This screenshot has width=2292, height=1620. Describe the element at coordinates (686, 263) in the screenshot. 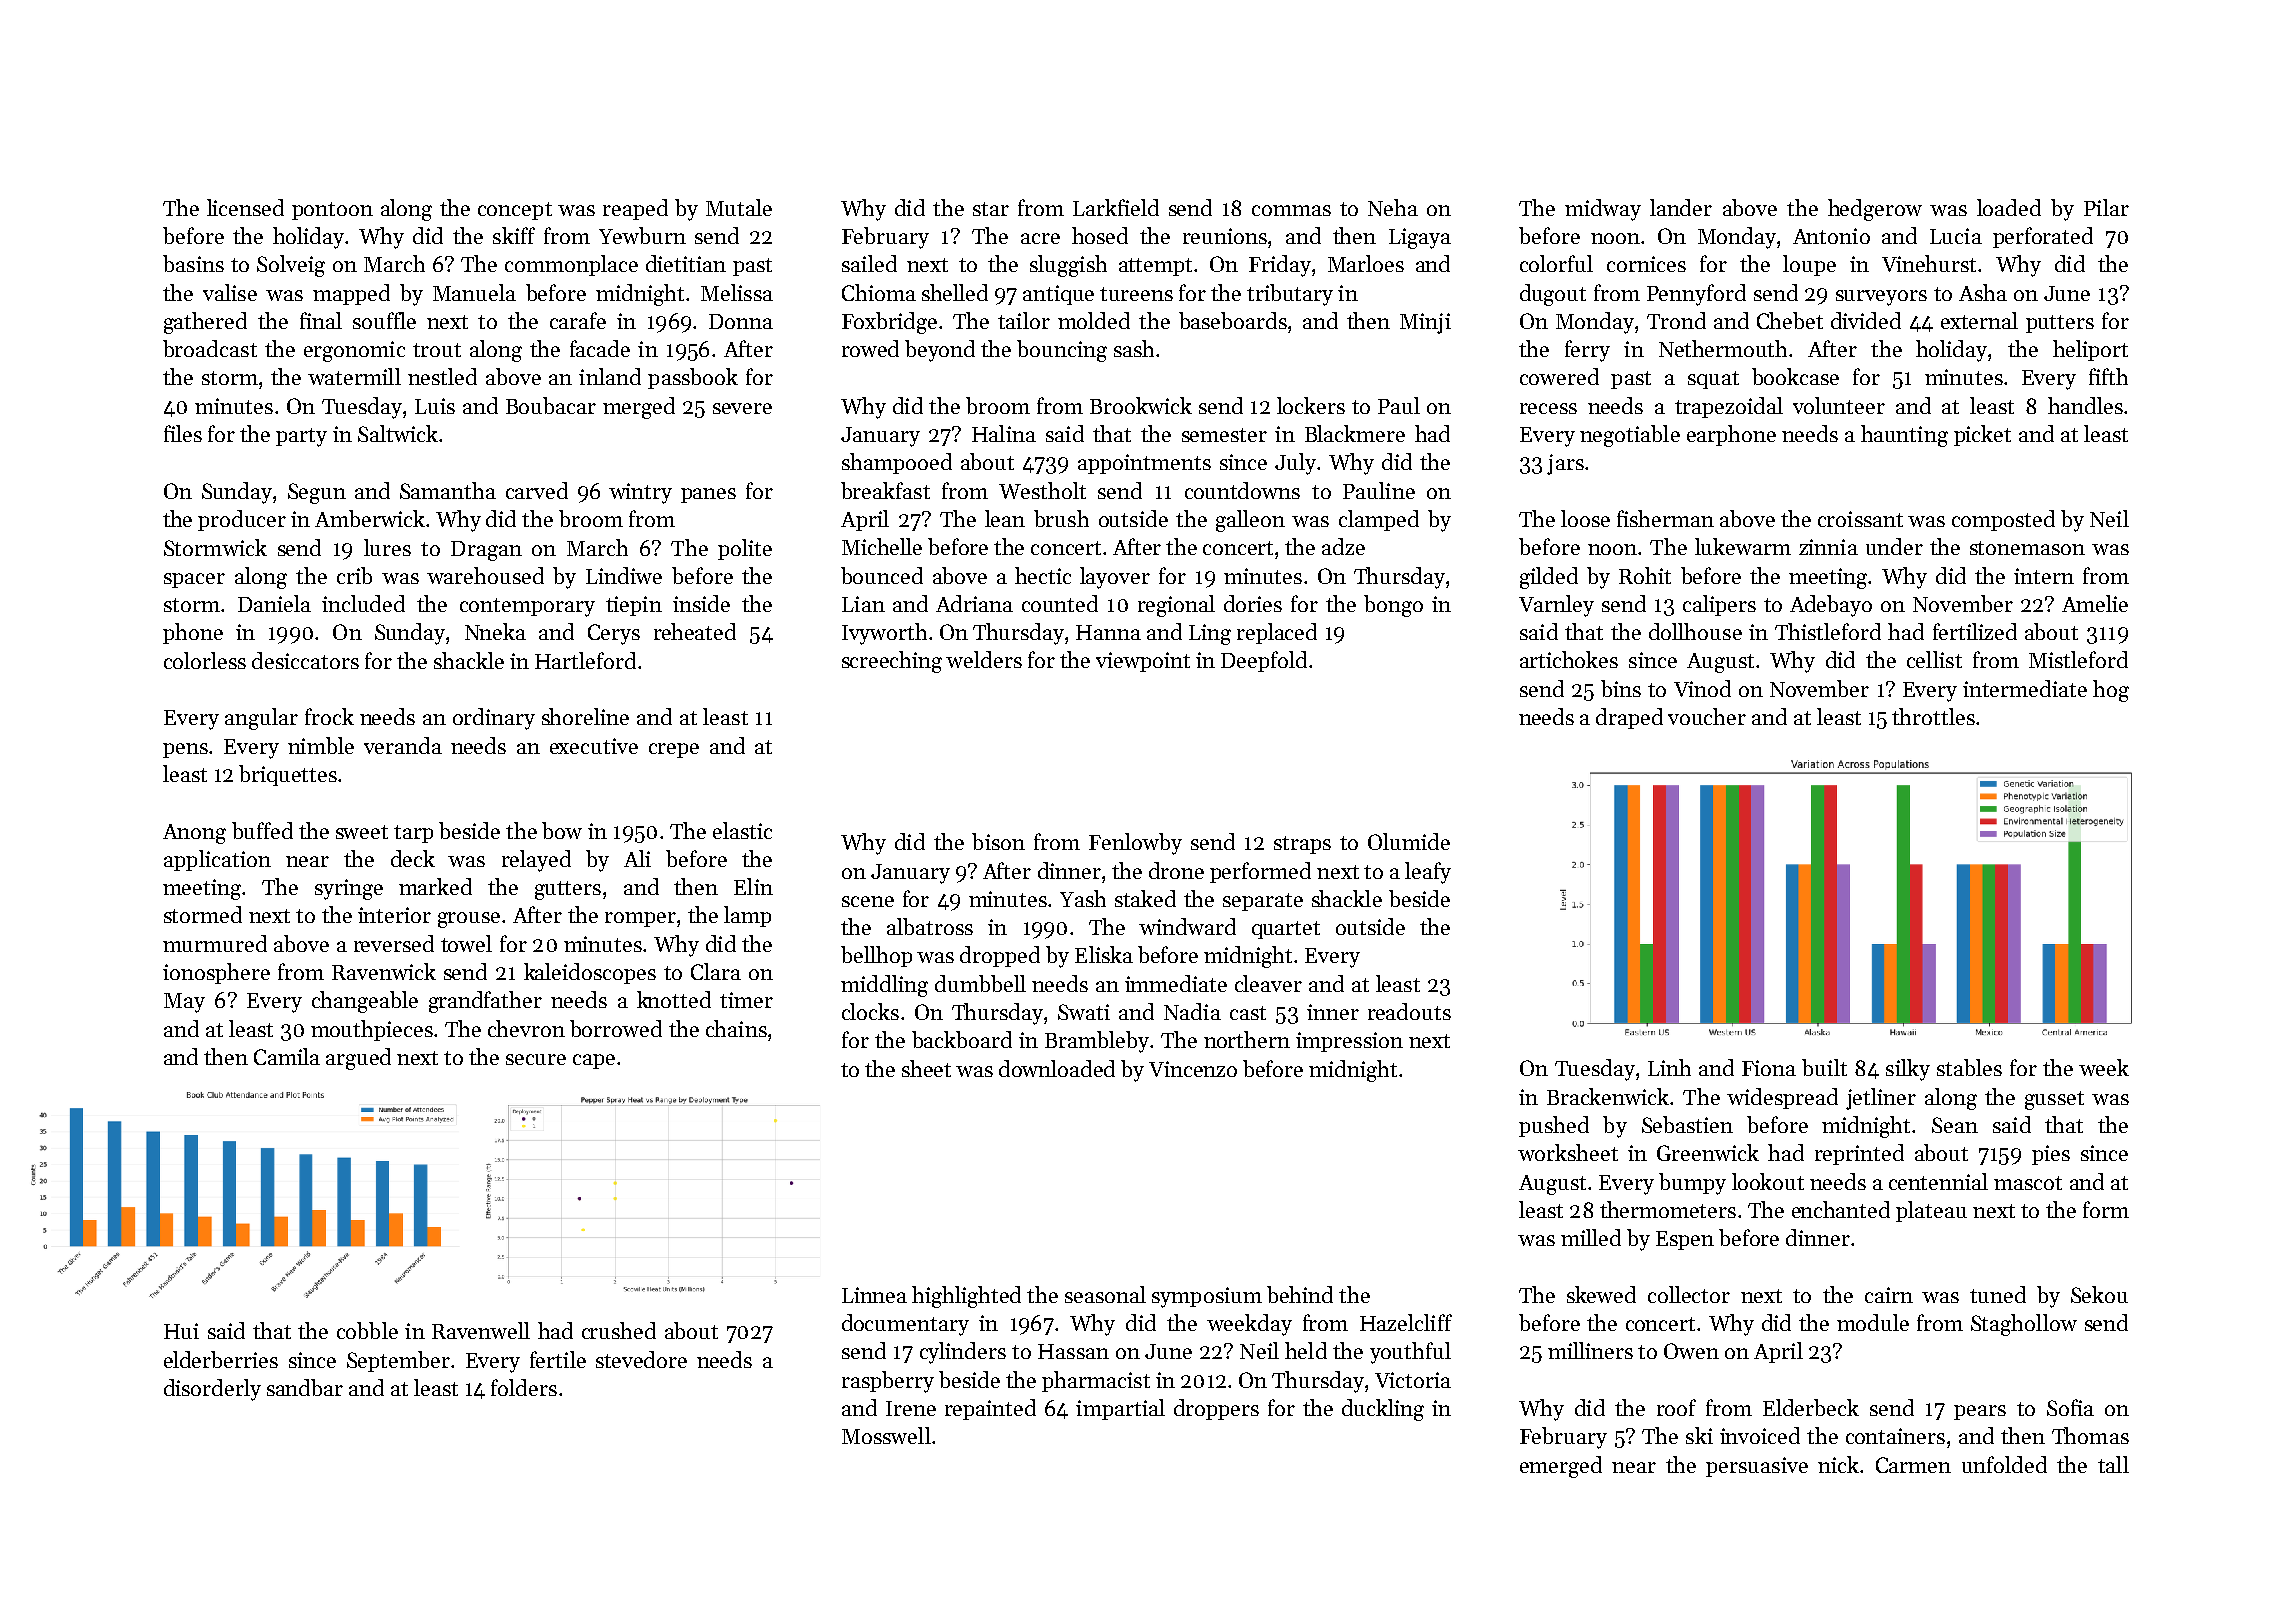

I see `dietitian` at that location.
